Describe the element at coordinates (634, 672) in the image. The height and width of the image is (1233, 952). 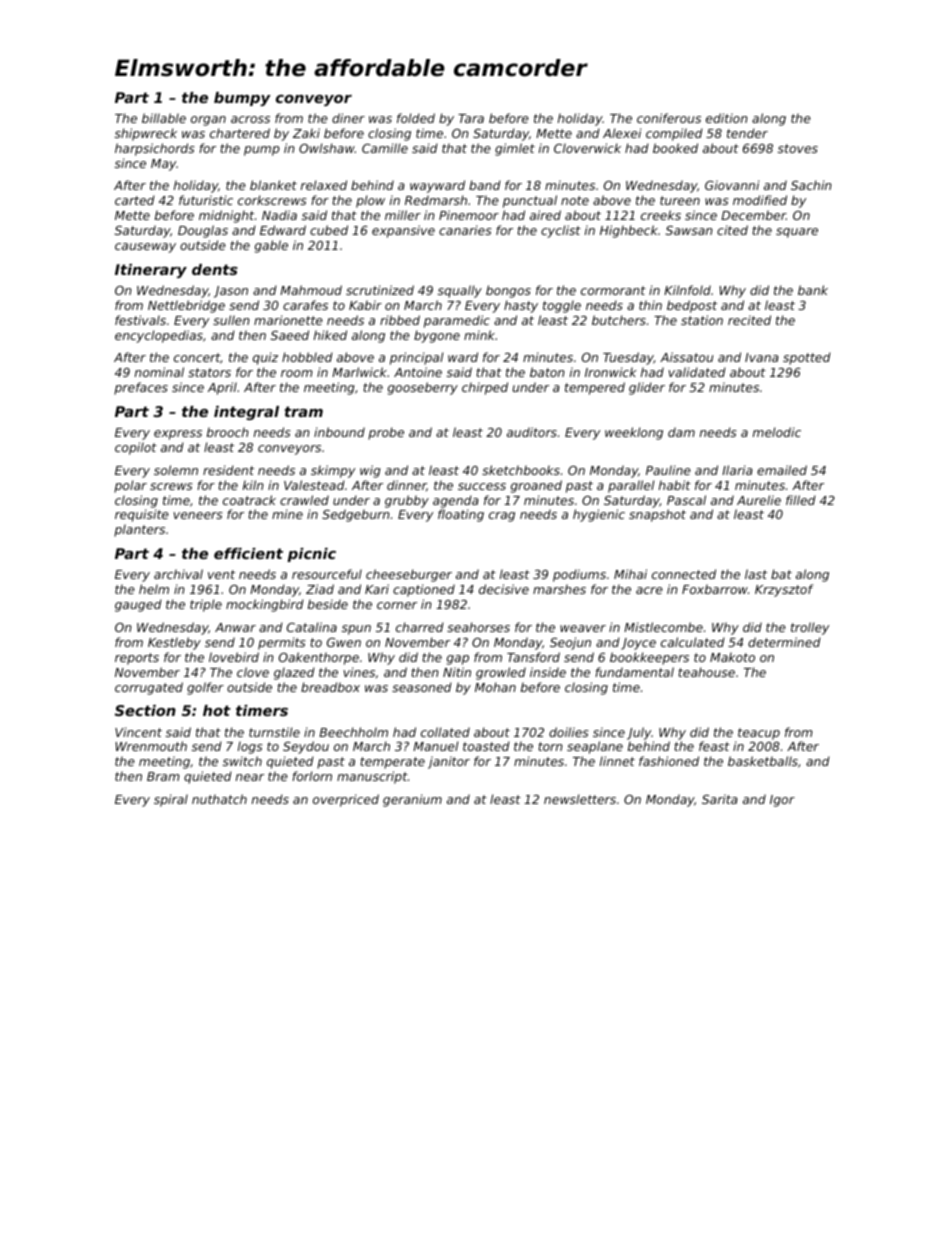
I see `fundamental` at that location.
